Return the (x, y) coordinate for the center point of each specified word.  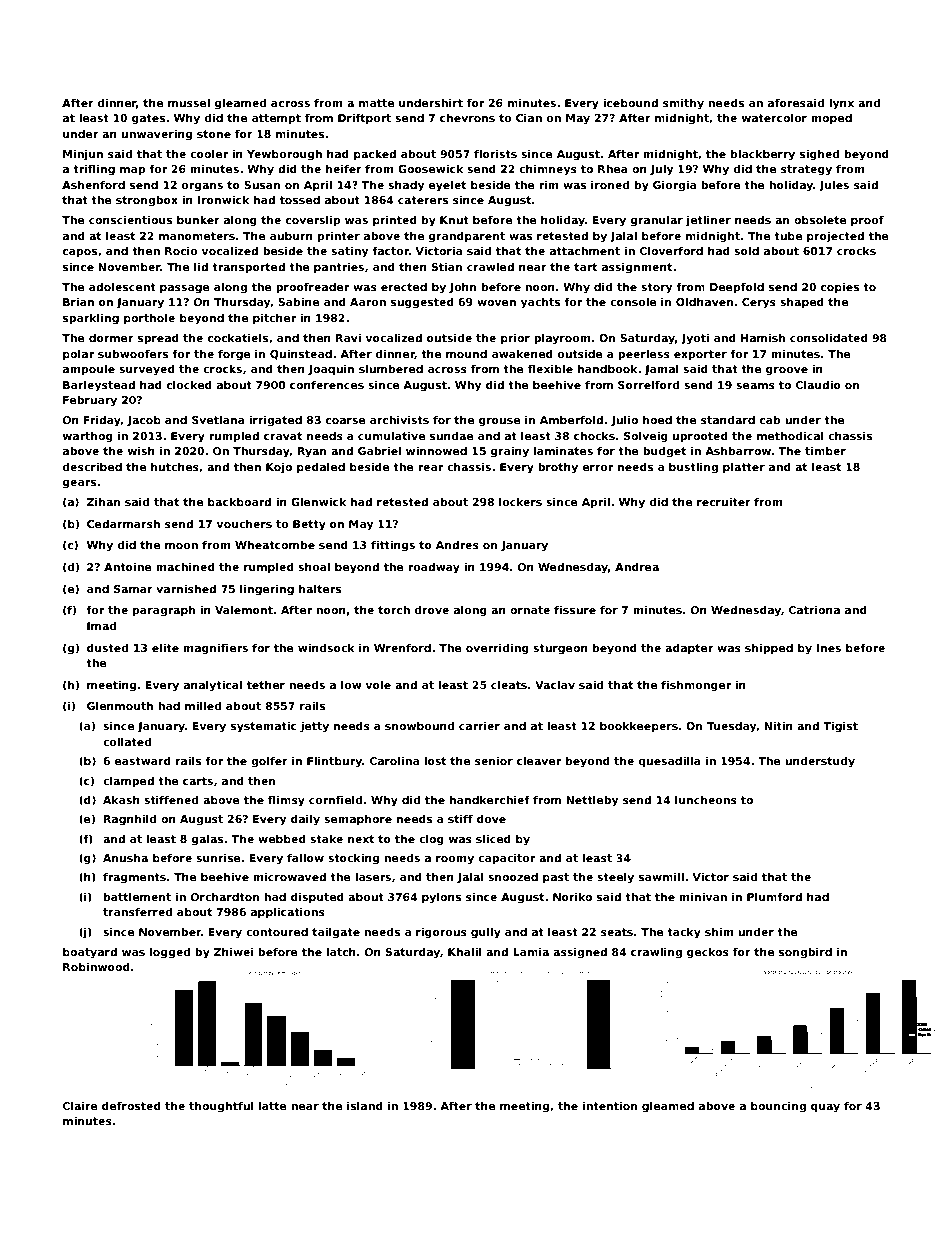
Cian (529, 117)
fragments (134, 878)
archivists (399, 419)
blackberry (763, 155)
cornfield (335, 799)
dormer (111, 337)
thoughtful (221, 1107)
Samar (133, 589)
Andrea (637, 566)
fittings (393, 546)
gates (148, 119)
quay (825, 1108)
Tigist (841, 727)
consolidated (829, 337)
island (365, 1105)
